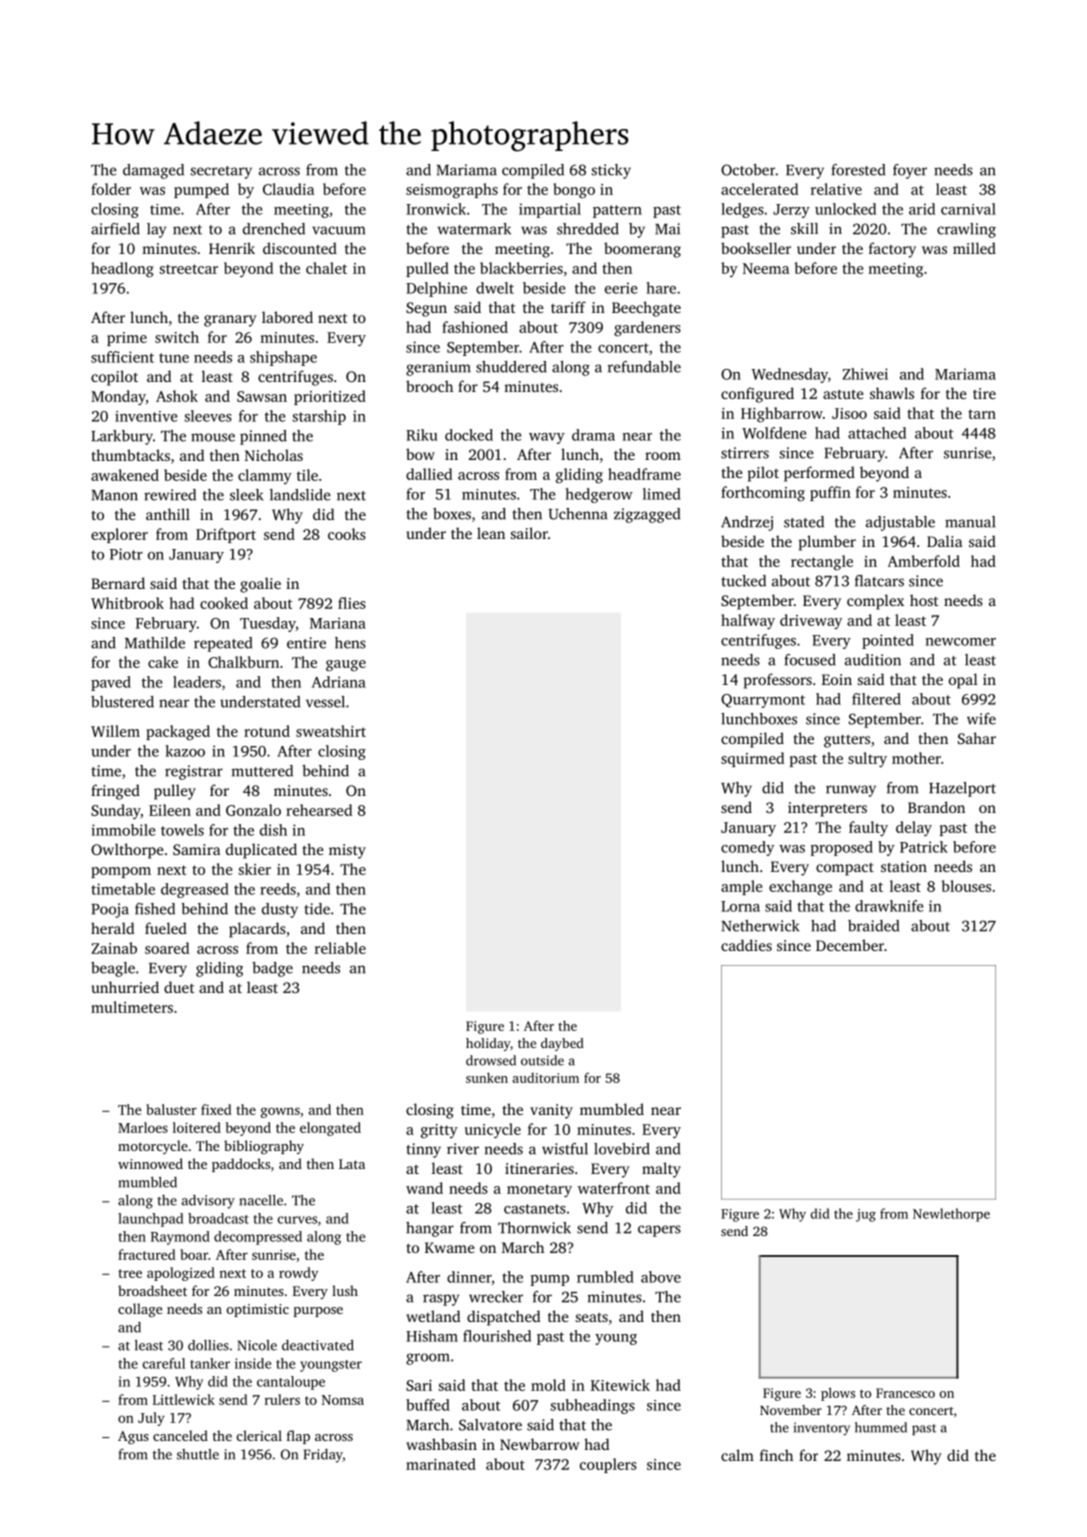 This document has height=1537, width=1087. What do you see at coordinates (125, 987) in the document?
I see `unhurried` at bounding box center [125, 987].
